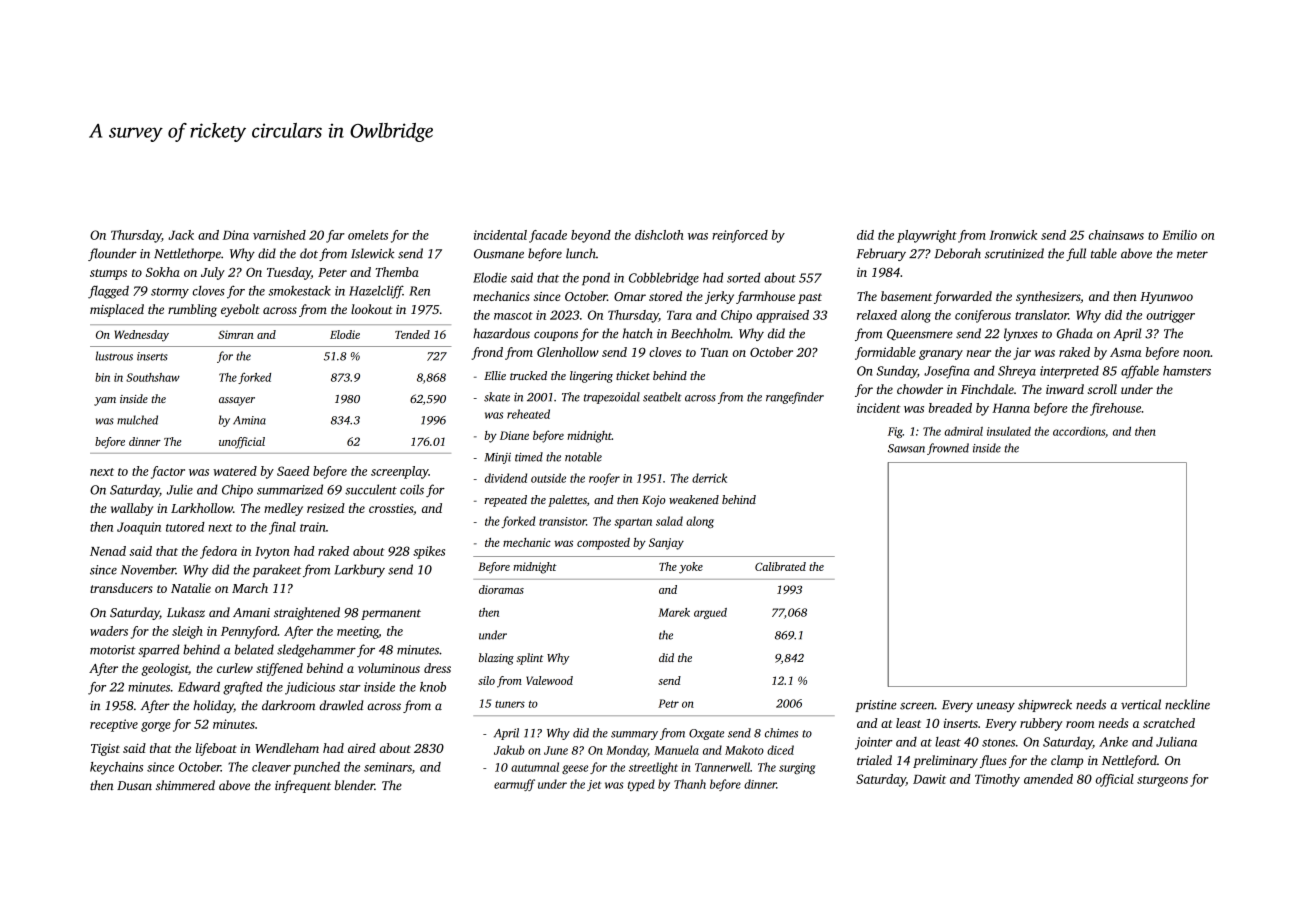 The height and width of the document is (924, 1308). I want to click on varnished, so click(279, 235).
